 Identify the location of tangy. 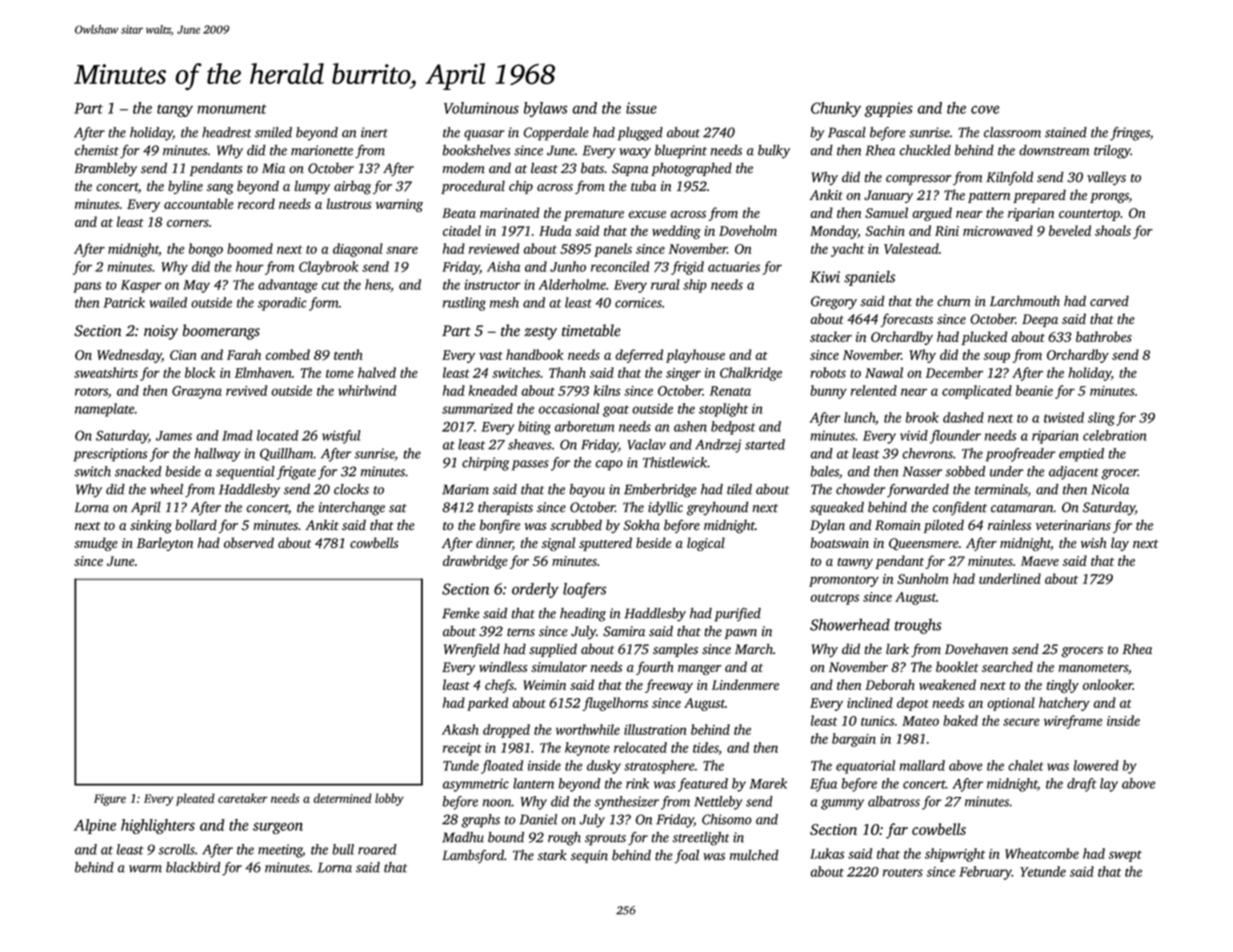
(175, 110).
